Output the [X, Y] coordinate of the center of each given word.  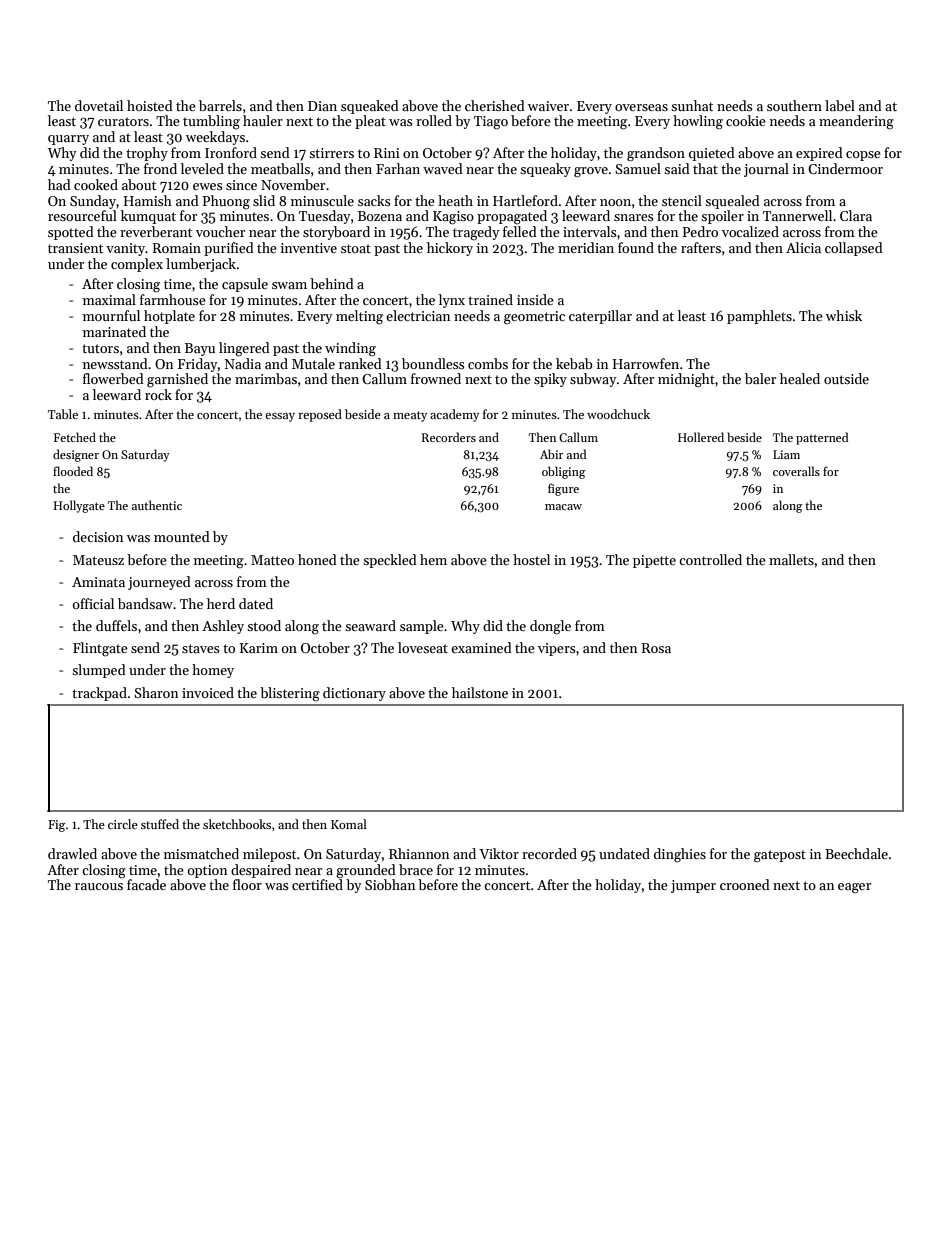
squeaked [370, 107]
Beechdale [856, 853]
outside [846, 378]
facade [146, 884]
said [677, 168]
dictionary [354, 694]
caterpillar [600, 317]
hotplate [169, 317]
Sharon [156, 692]
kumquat [148, 217]
